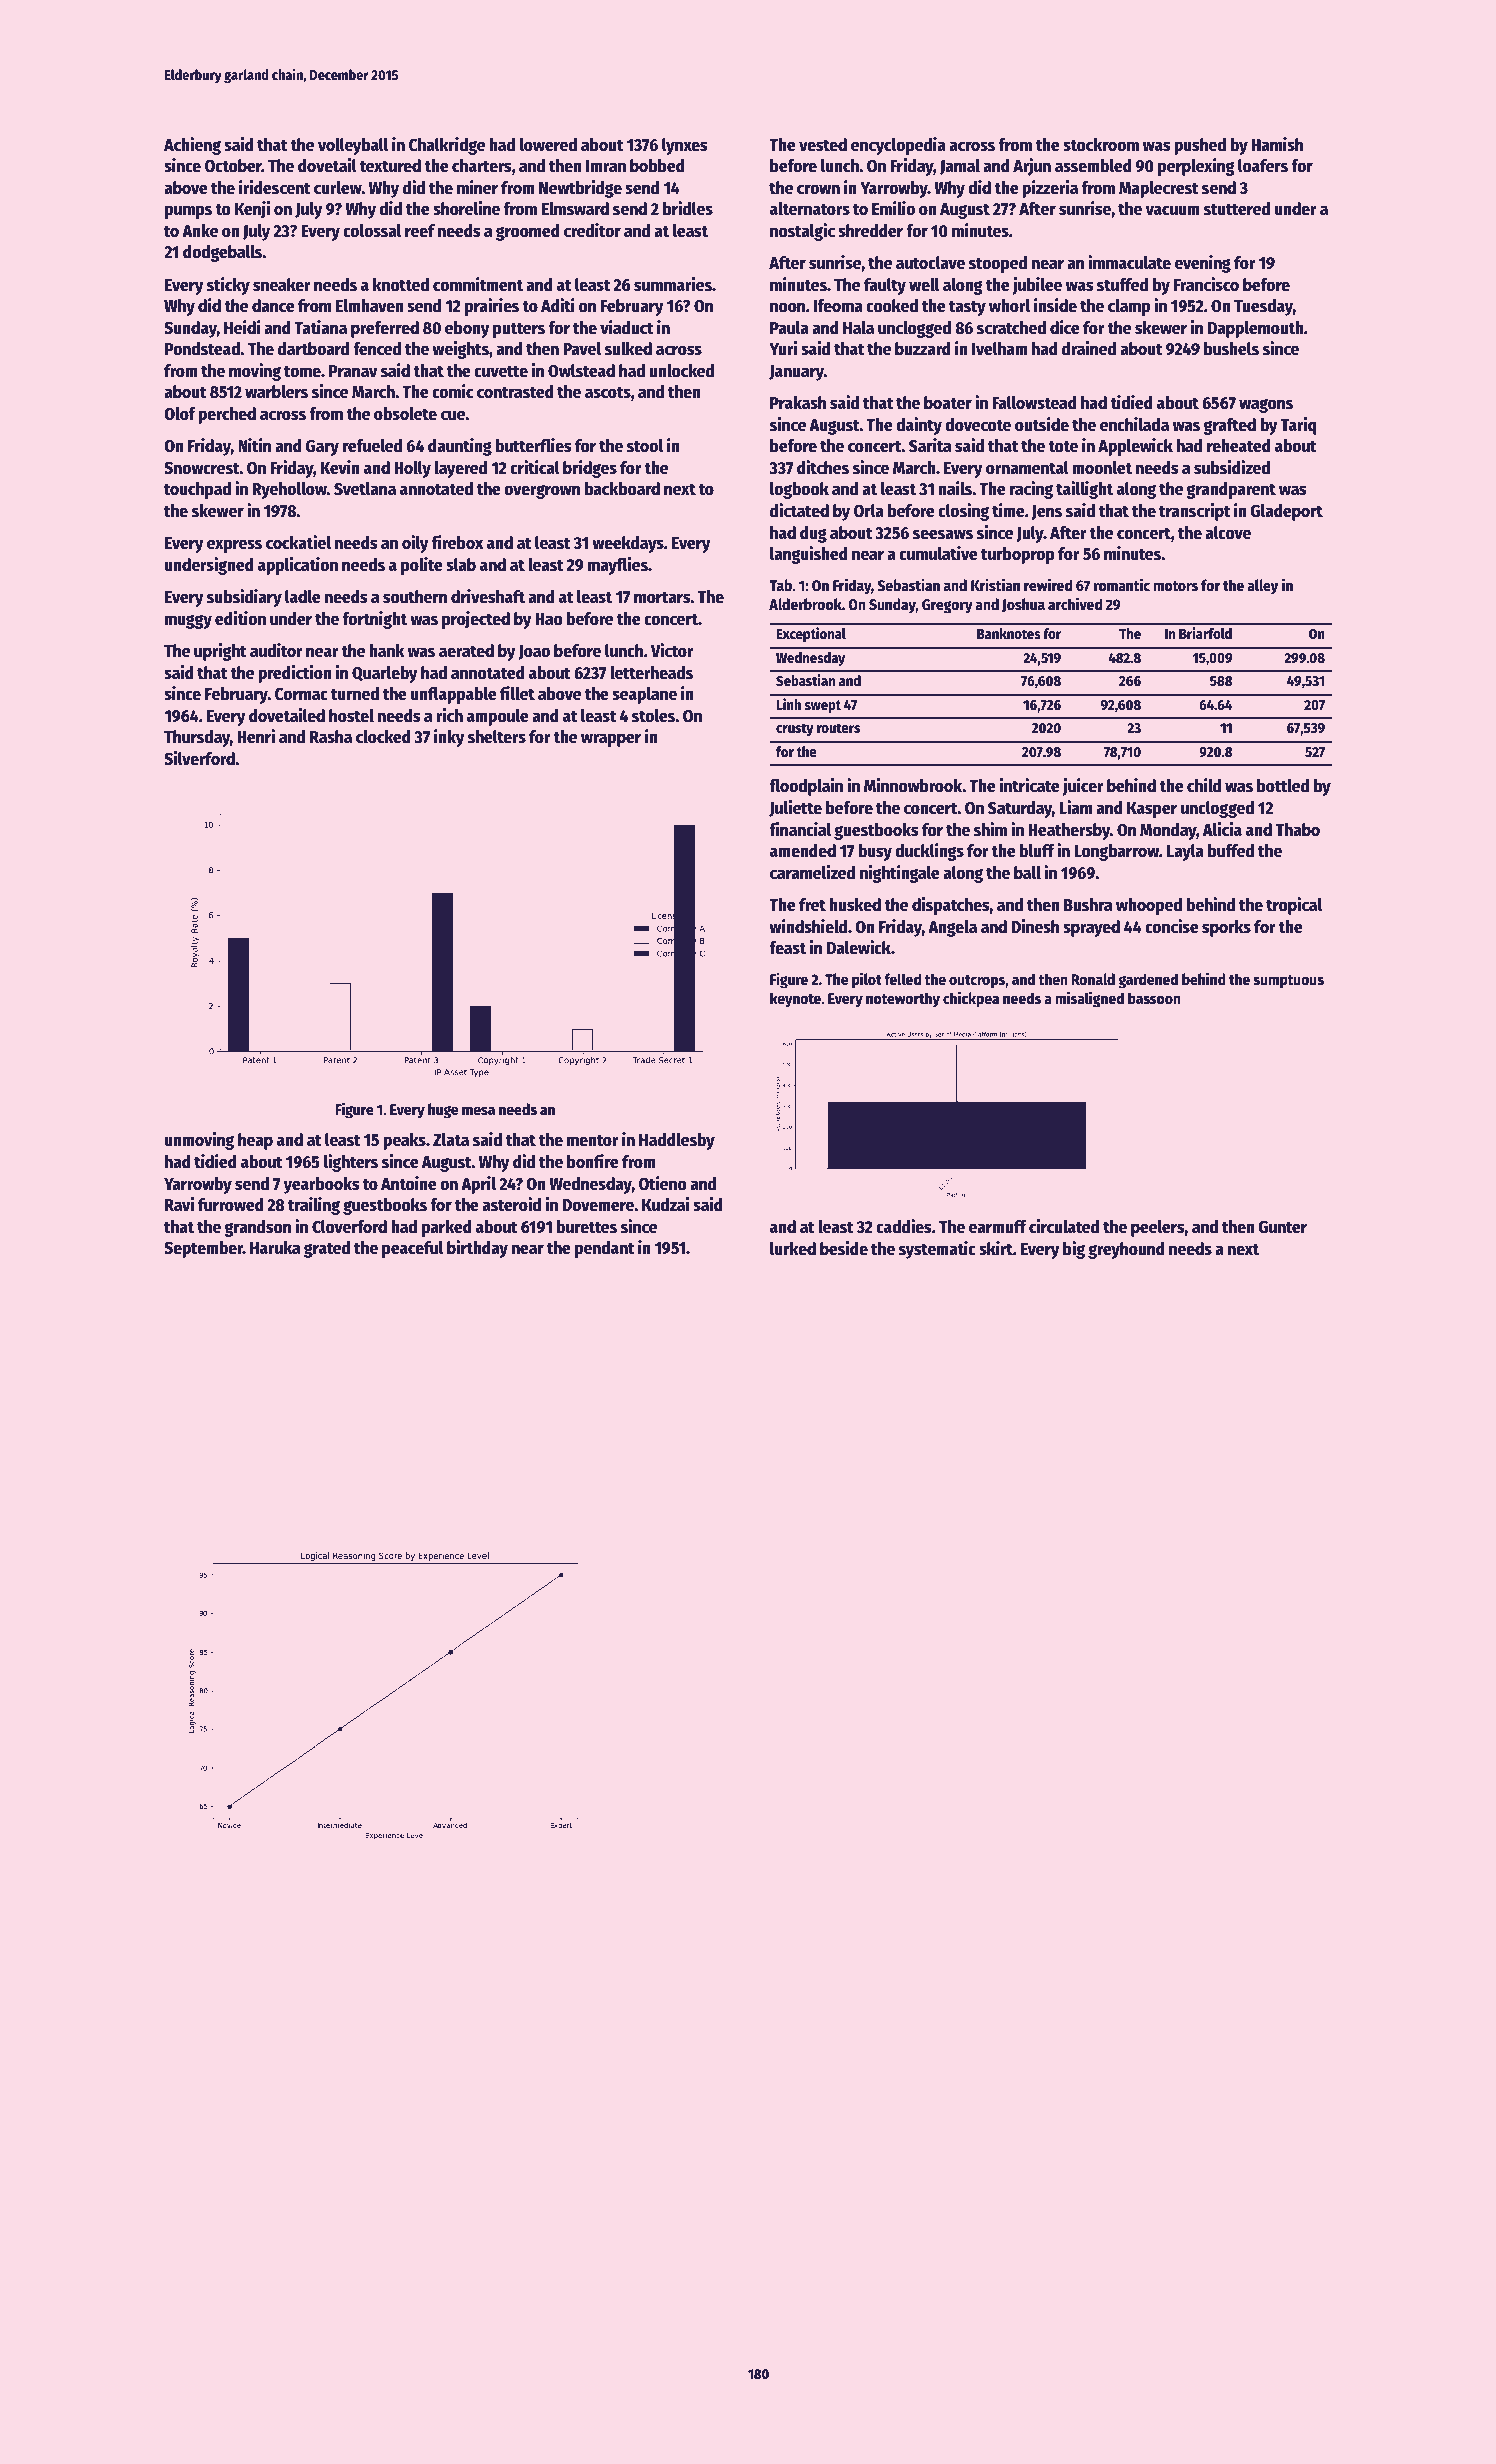 Image resolution: width=1496 pixels, height=2464 pixels. Describe the element at coordinates (1277, 144) in the screenshot. I see `Hamish` at that location.
